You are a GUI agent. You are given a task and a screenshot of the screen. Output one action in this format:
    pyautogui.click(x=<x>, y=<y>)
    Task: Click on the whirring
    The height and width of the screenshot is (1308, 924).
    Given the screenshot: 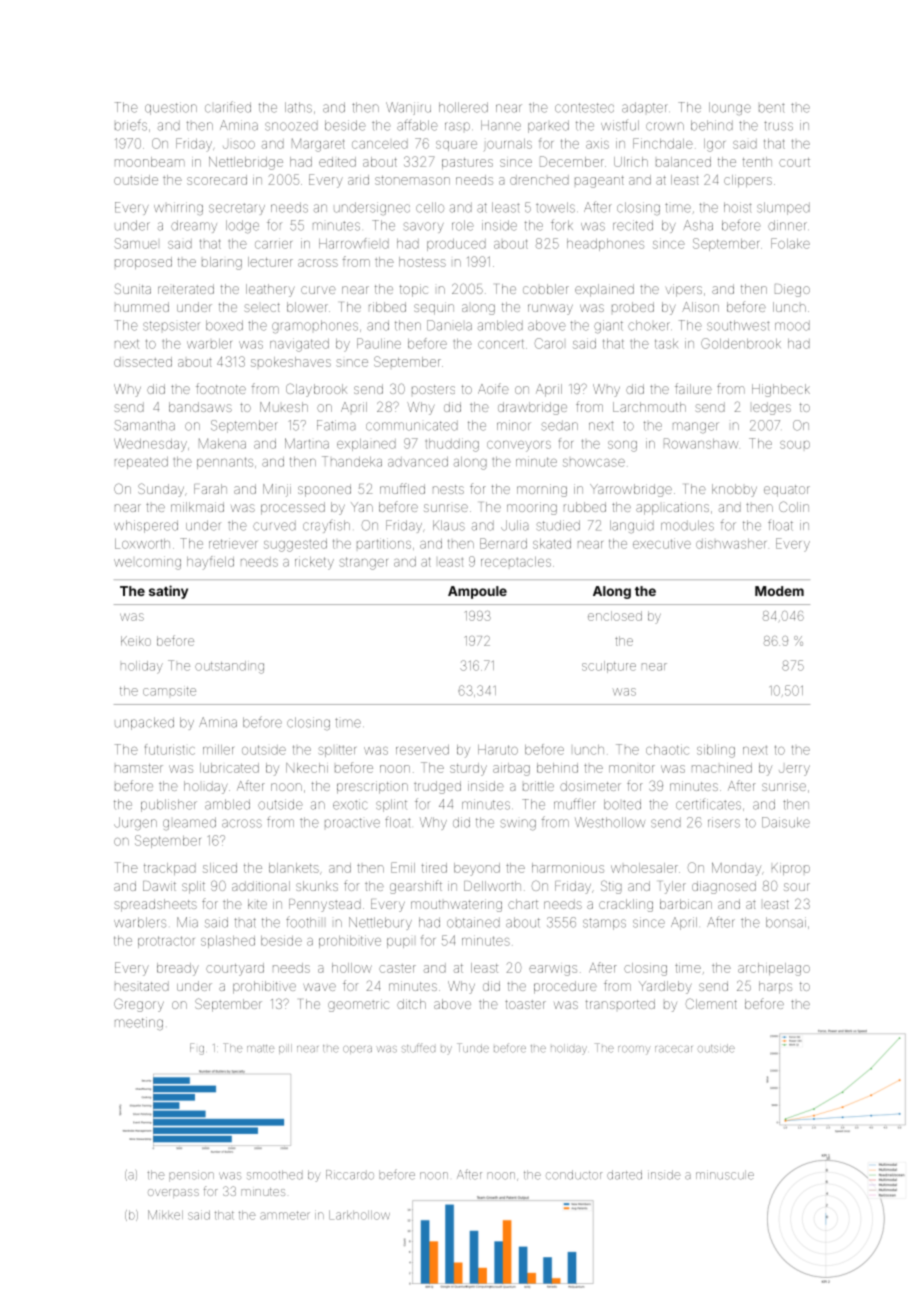 What is the action you would take?
    pyautogui.click(x=178, y=208)
